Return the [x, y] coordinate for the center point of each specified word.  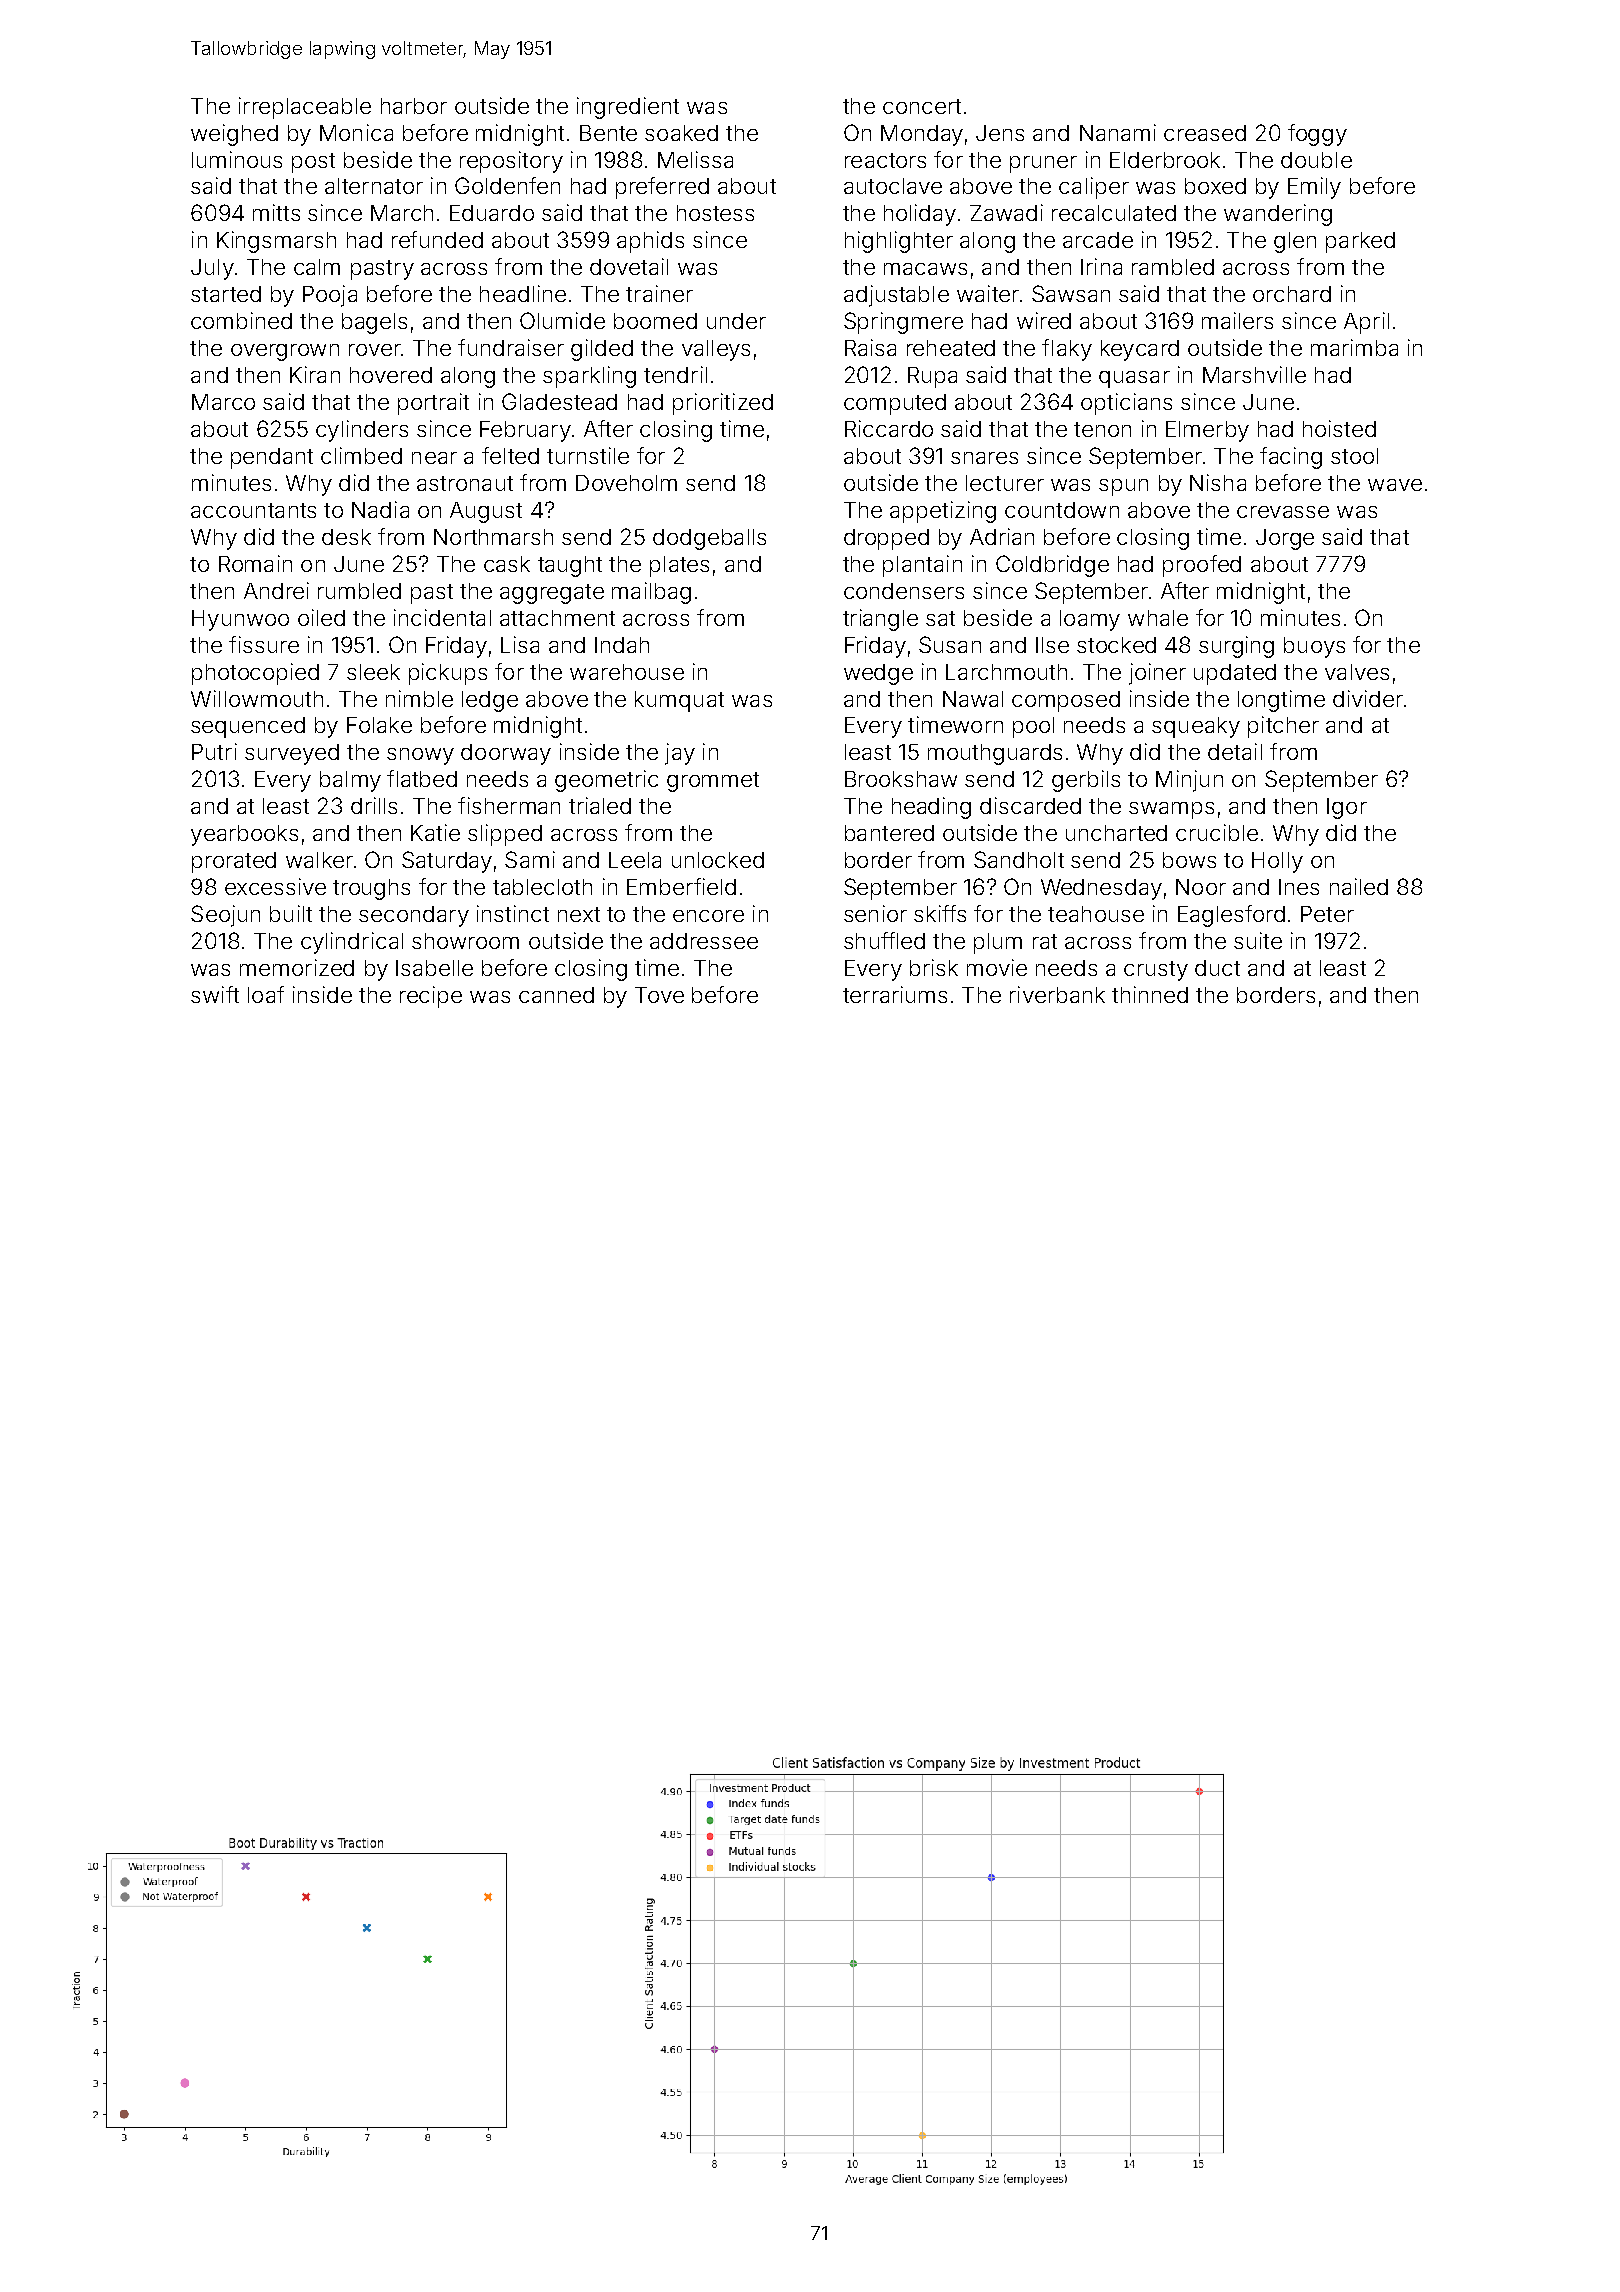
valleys [716, 350]
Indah [622, 645]
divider [1368, 698]
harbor [414, 106]
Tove [659, 995]
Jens [1000, 133]
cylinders [362, 431]
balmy [350, 781]
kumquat [679, 701]
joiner [1157, 674]
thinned [1150, 994]
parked [1360, 242]
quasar [1134, 379]
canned [556, 995]
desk [346, 537]
